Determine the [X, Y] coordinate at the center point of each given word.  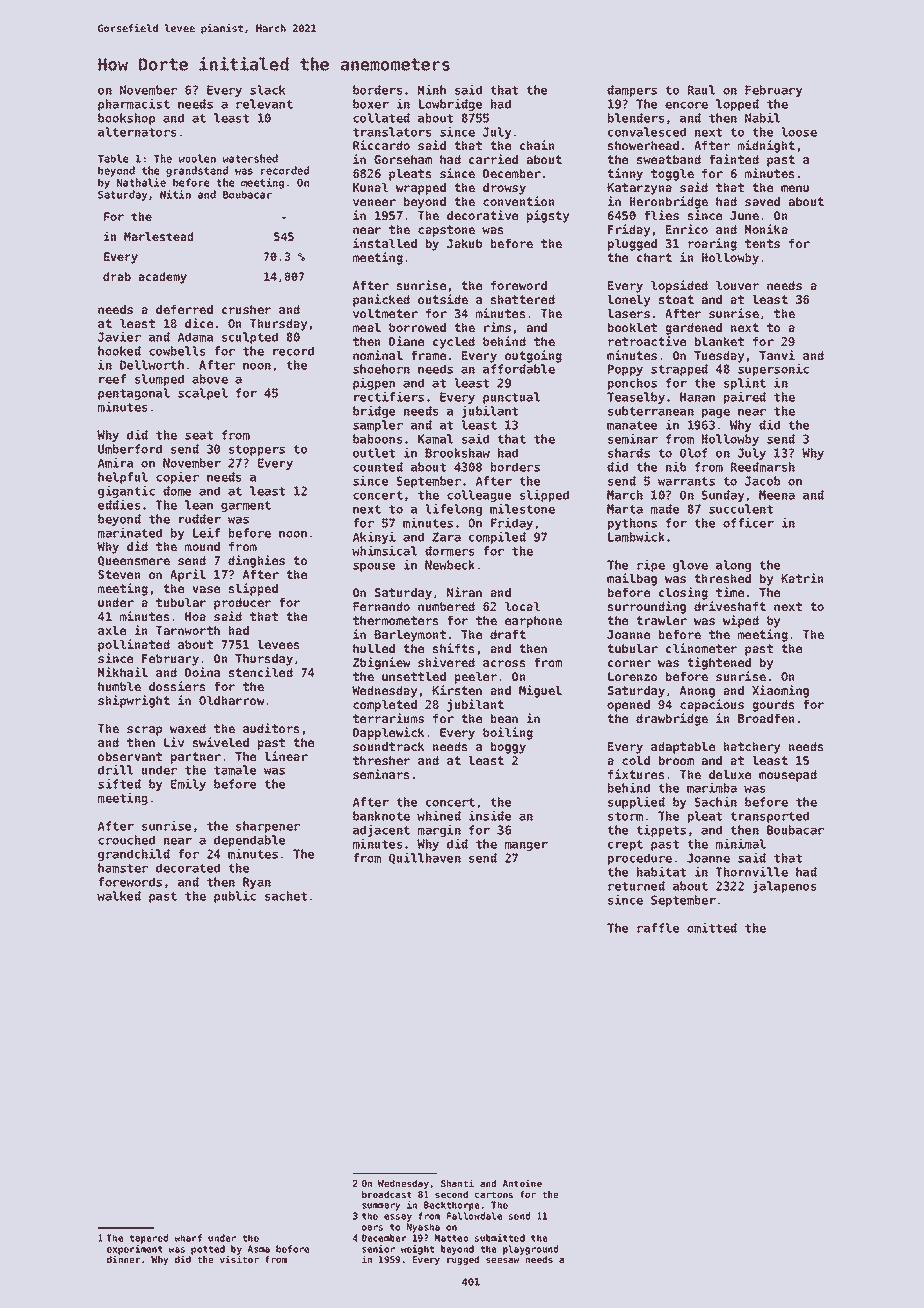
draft [508, 634]
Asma [259, 1249]
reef [112, 379]
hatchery [752, 748]
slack [267, 90]
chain [537, 145]
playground [530, 1250]
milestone [522, 508]
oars [372, 1228]
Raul [701, 90]
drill [115, 769]
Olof [694, 453]
